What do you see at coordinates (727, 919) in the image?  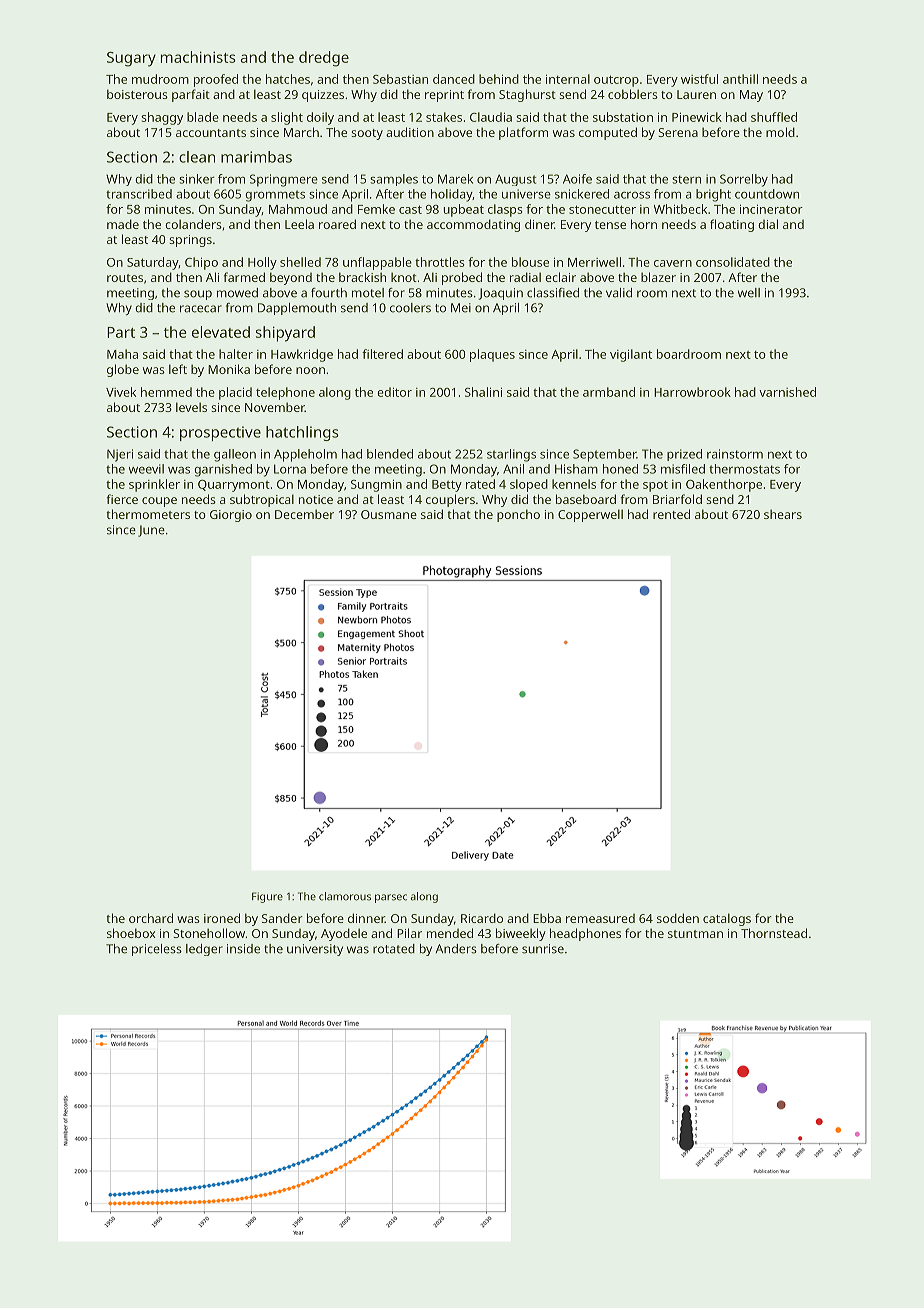 I see `catalogs` at bounding box center [727, 919].
